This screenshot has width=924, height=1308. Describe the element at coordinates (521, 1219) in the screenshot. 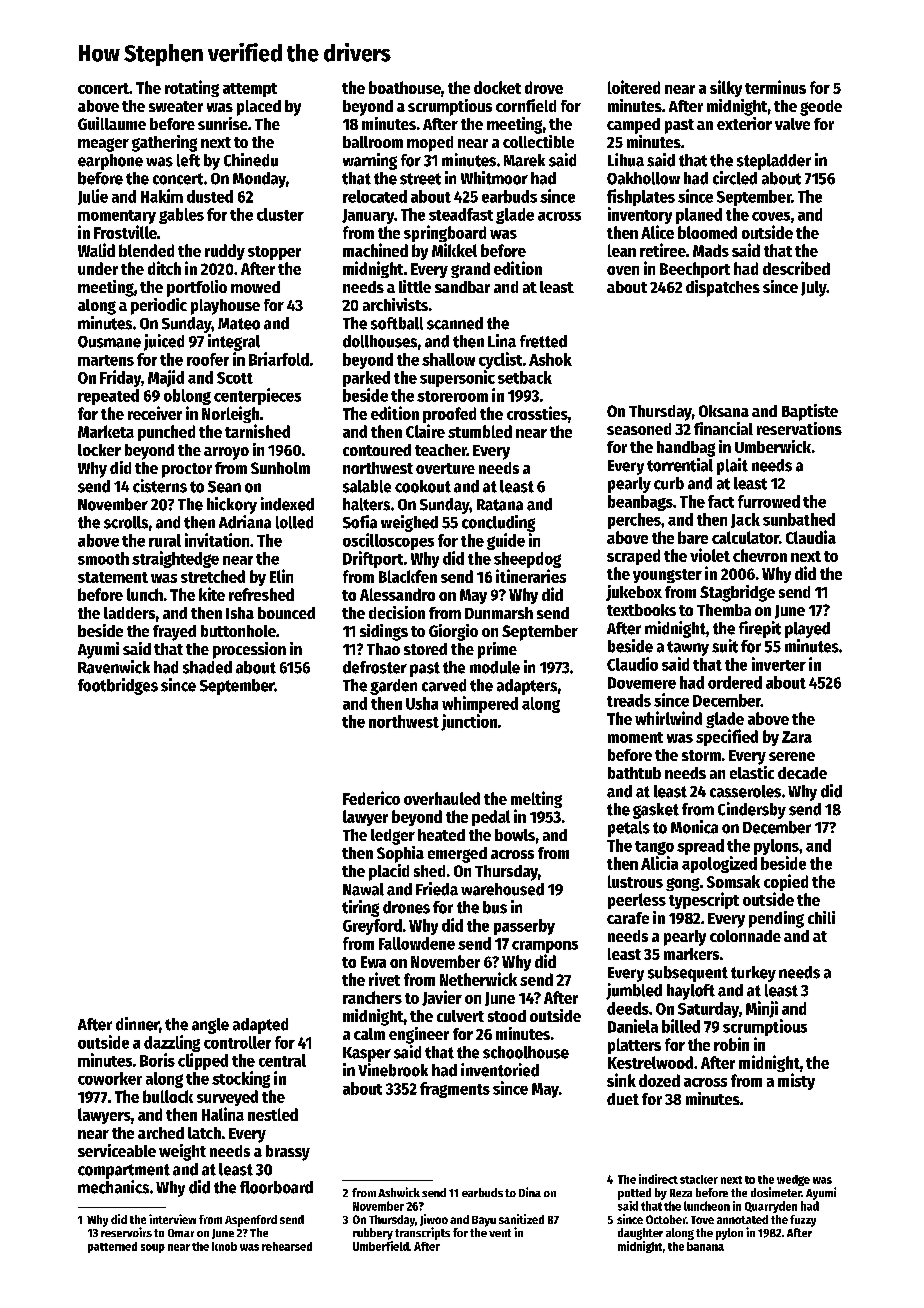

I see `sanitized` at that location.
